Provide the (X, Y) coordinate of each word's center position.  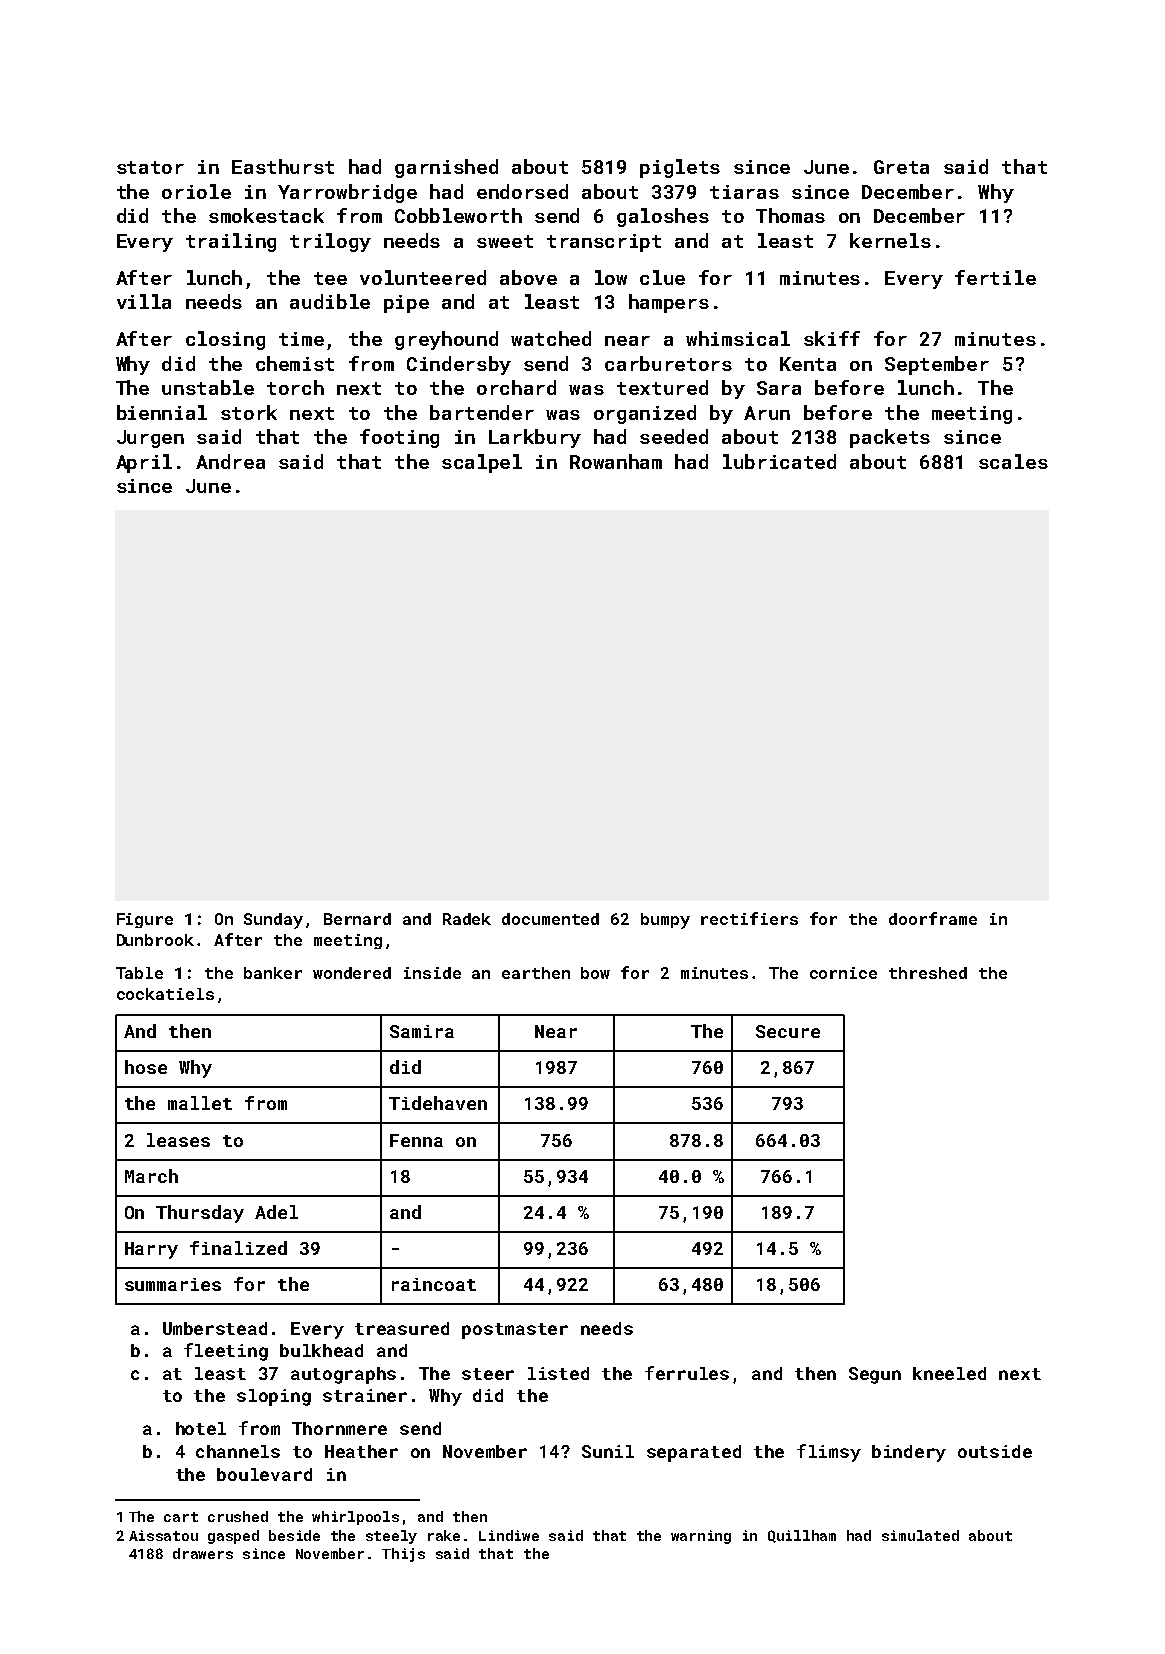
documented (550, 919)
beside (294, 1535)
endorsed (522, 191)
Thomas (790, 215)
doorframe (933, 918)
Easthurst (283, 166)
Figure (145, 920)
